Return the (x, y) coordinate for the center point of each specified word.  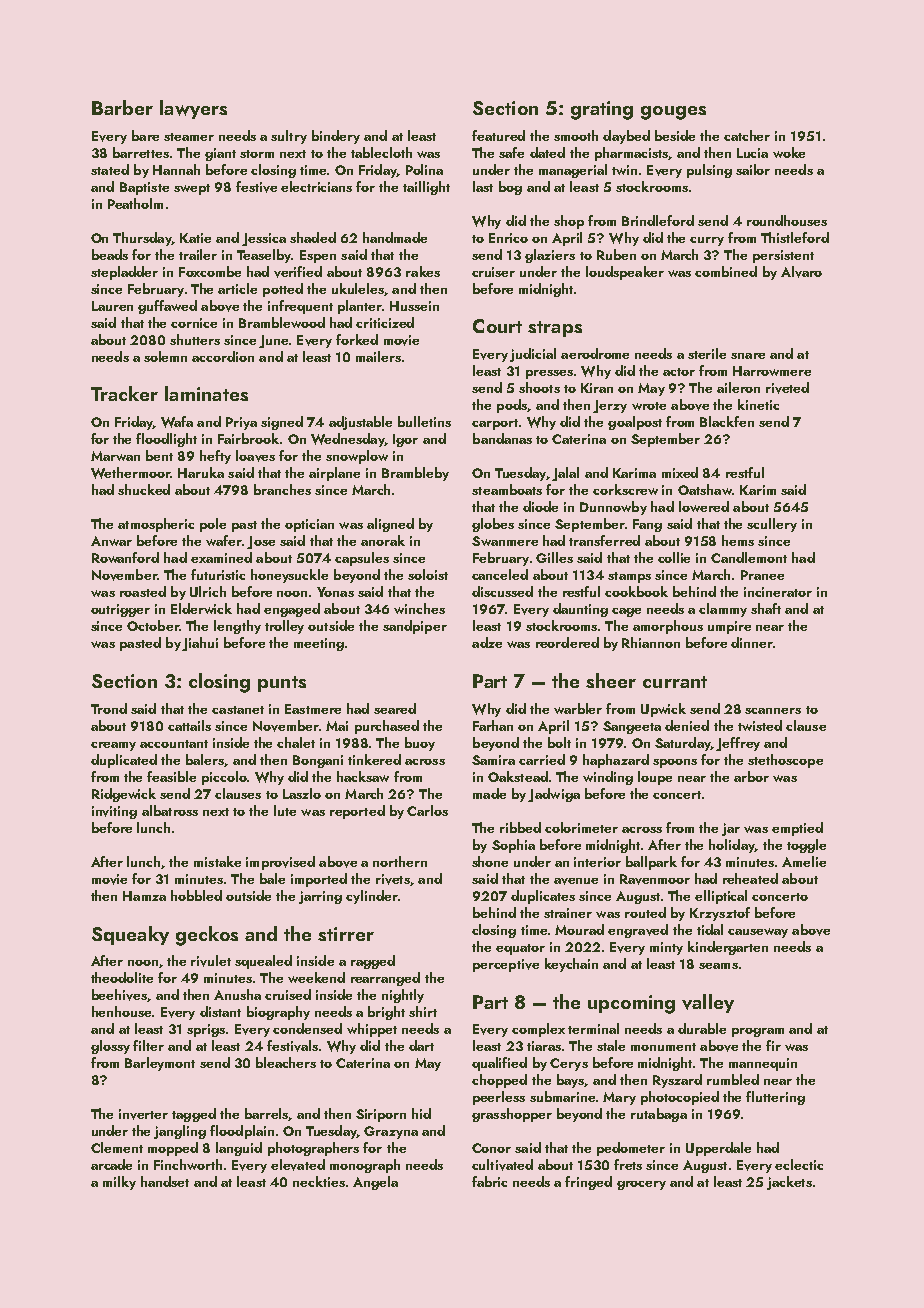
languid (239, 1149)
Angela (375, 1183)
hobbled (196, 895)
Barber (122, 107)
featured (498, 135)
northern (400, 861)
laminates (206, 393)
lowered (704, 506)
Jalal (565, 474)
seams (718, 966)
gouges (673, 113)
